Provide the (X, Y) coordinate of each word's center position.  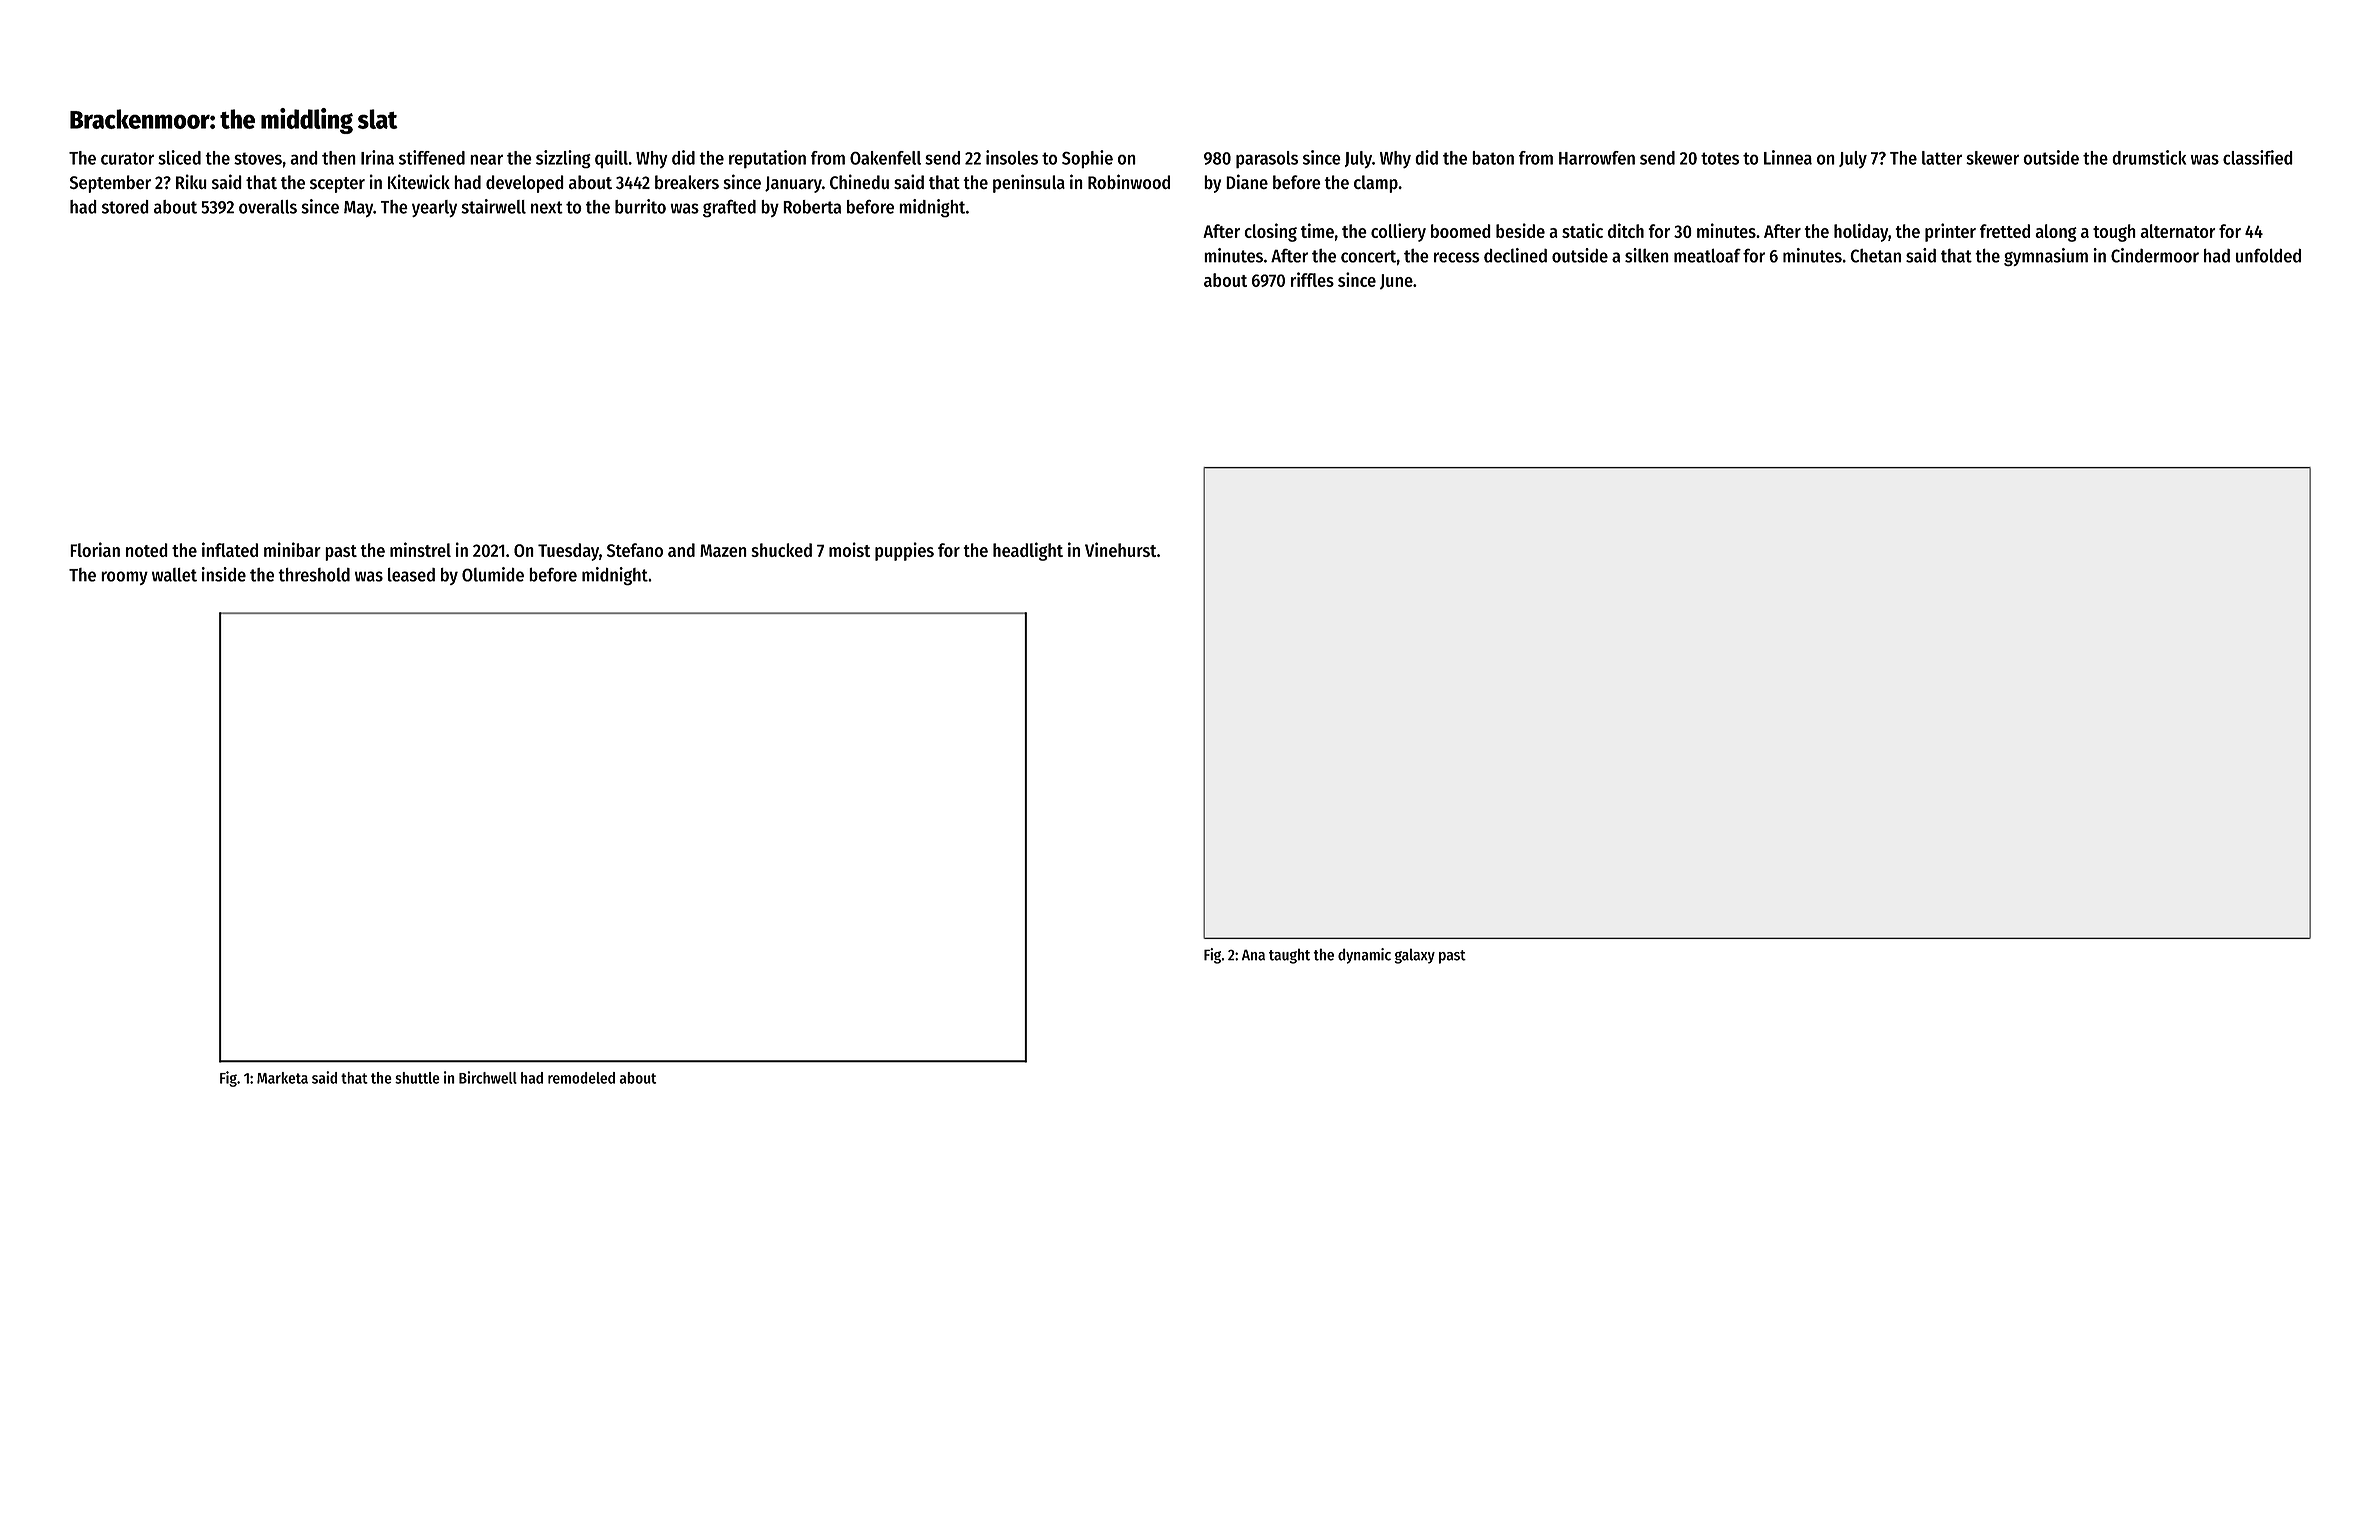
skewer (1992, 158)
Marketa (282, 1078)
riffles (1312, 279)
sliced (179, 157)
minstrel (420, 549)
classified (2258, 157)
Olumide (493, 574)
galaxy (1415, 956)
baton (1493, 158)
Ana (1253, 955)
